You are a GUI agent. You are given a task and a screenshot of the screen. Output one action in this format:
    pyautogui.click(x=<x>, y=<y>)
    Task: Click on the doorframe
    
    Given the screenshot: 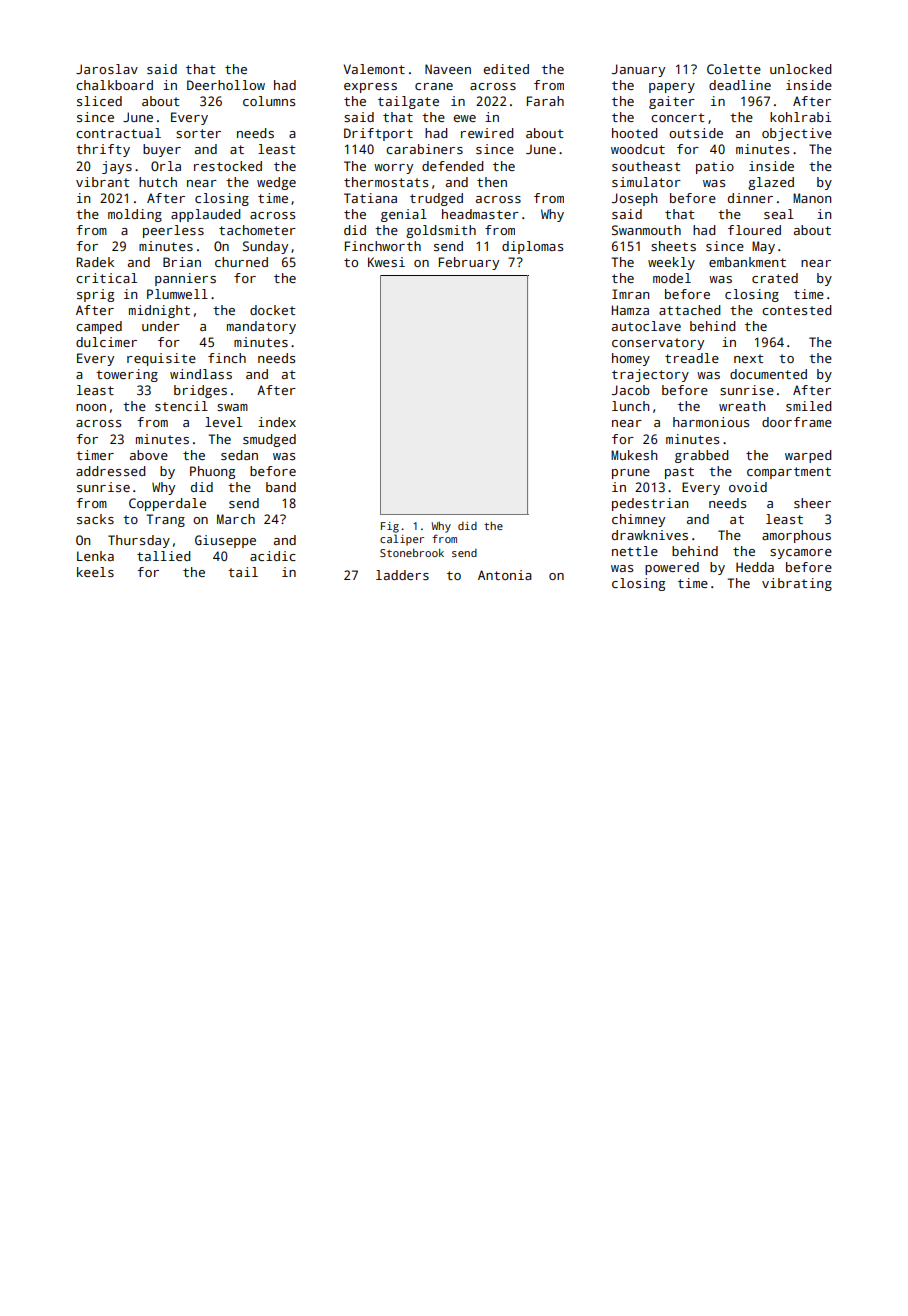 What is the action you would take?
    pyautogui.click(x=797, y=422)
